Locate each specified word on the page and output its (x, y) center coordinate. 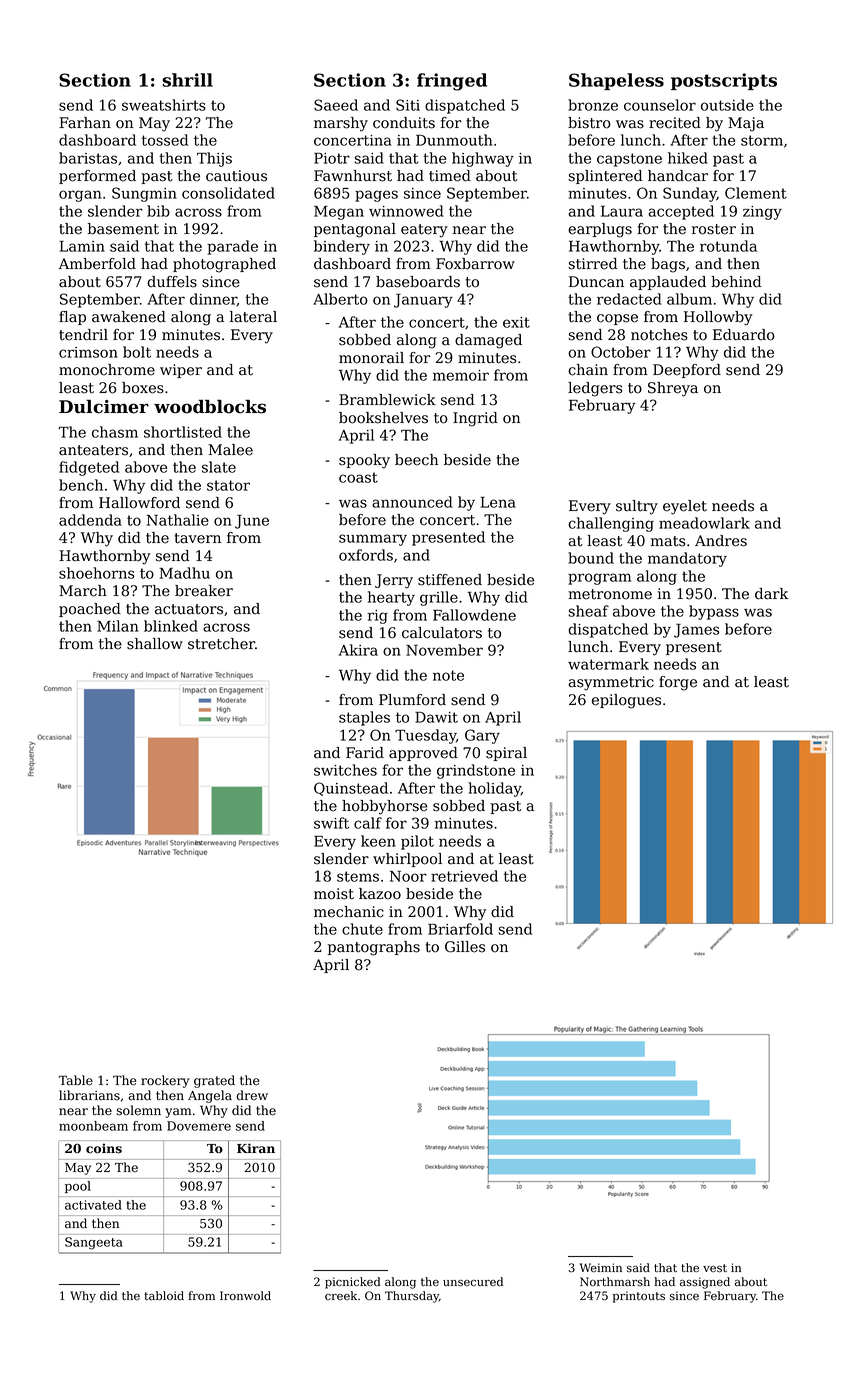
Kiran (256, 1148)
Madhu (184, 573)
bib (158, 211)
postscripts (724, 81)
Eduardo (744, 335)
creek (341, 1295)
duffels (172, 282)
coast (358, 477)
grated (214, 1081)
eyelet (685, 507)
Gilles (465, 947)
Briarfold (460, 929)
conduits (404, 123)
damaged (488, 341)
